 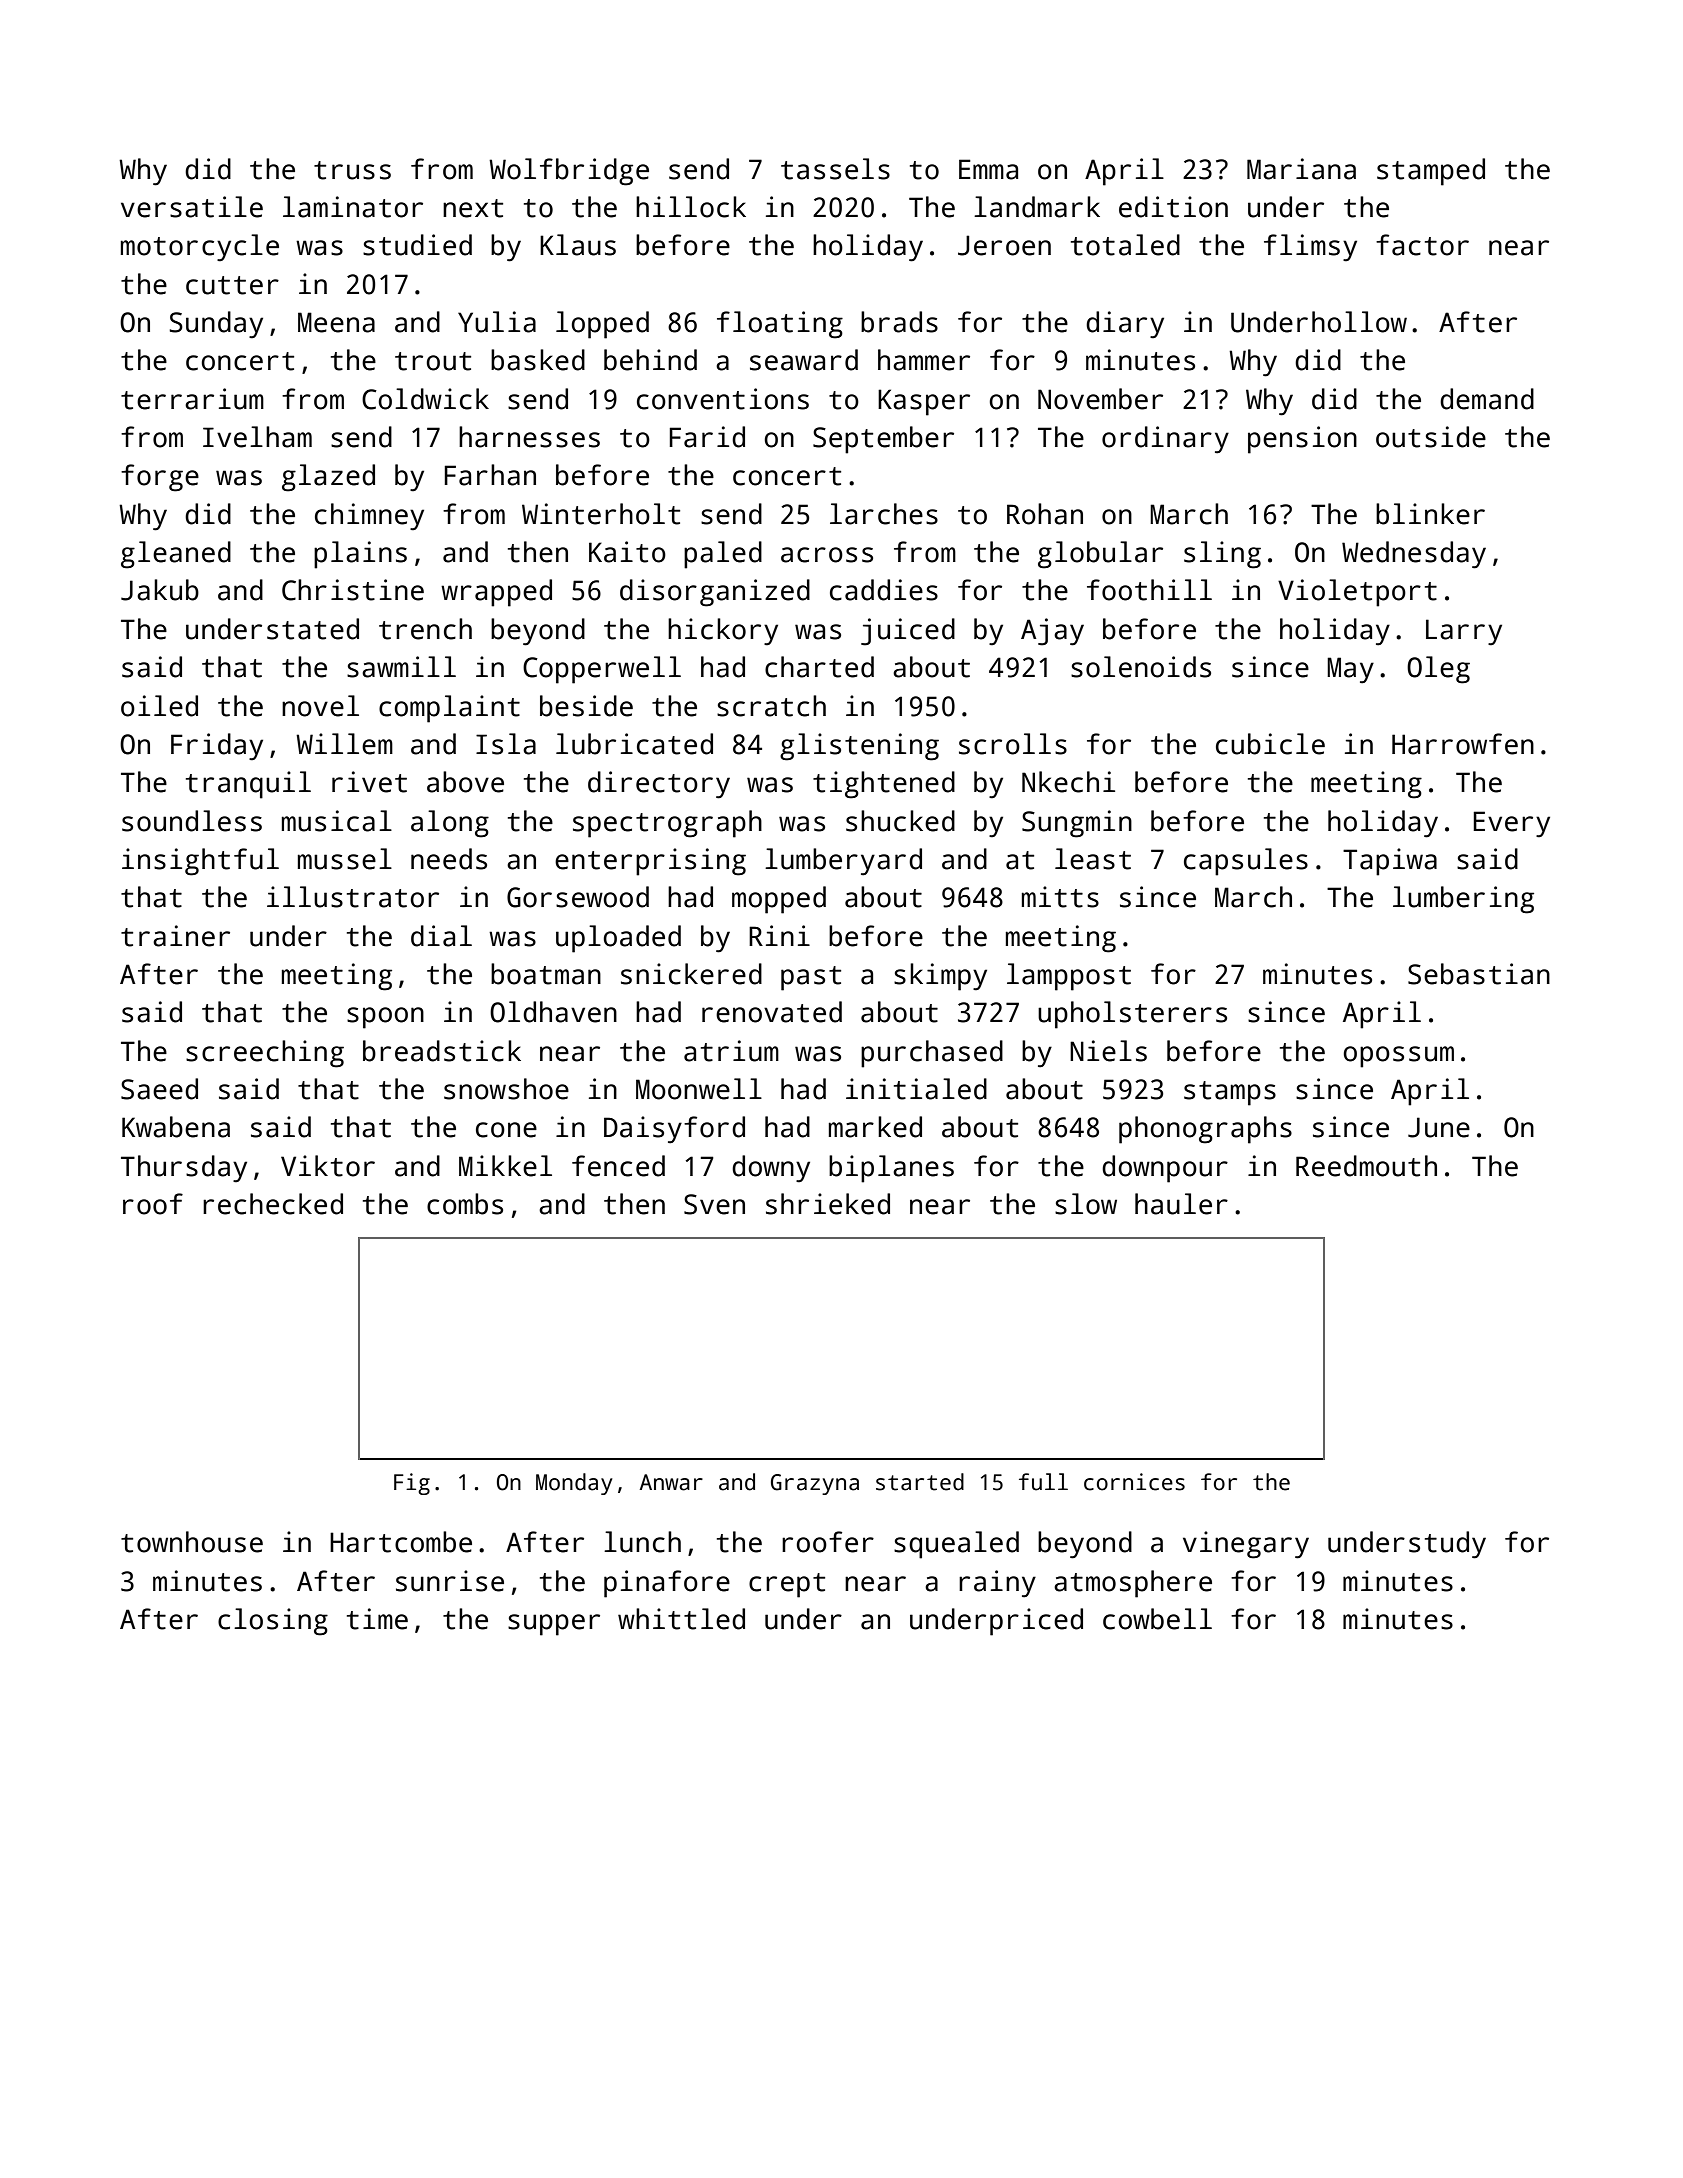 What do you see at coordinates (1132, 1015) in the screenshot?
I see `upholsterers` at bounding box center [1132, 1015].
